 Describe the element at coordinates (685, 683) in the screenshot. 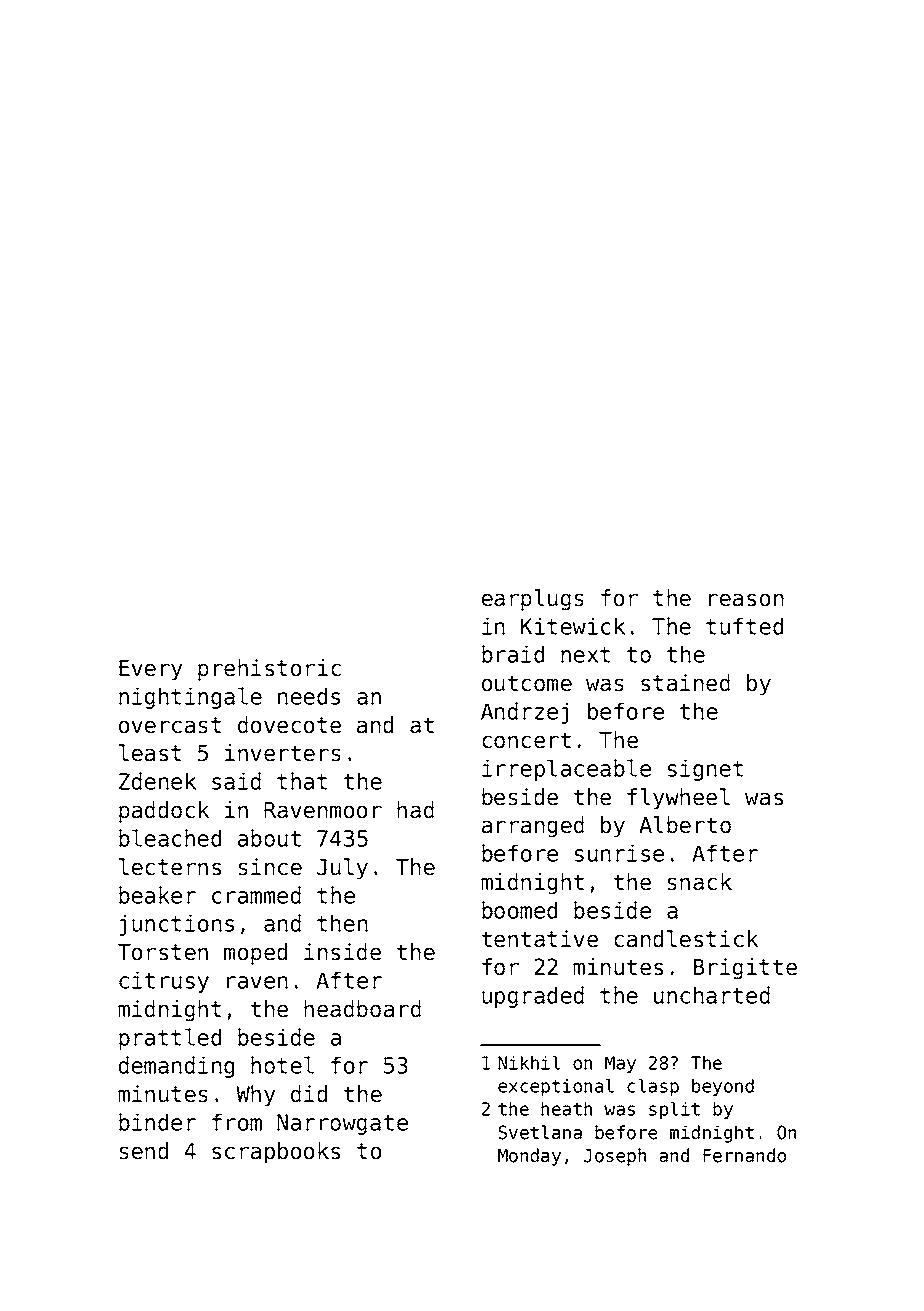

I see `stained` at that location.
